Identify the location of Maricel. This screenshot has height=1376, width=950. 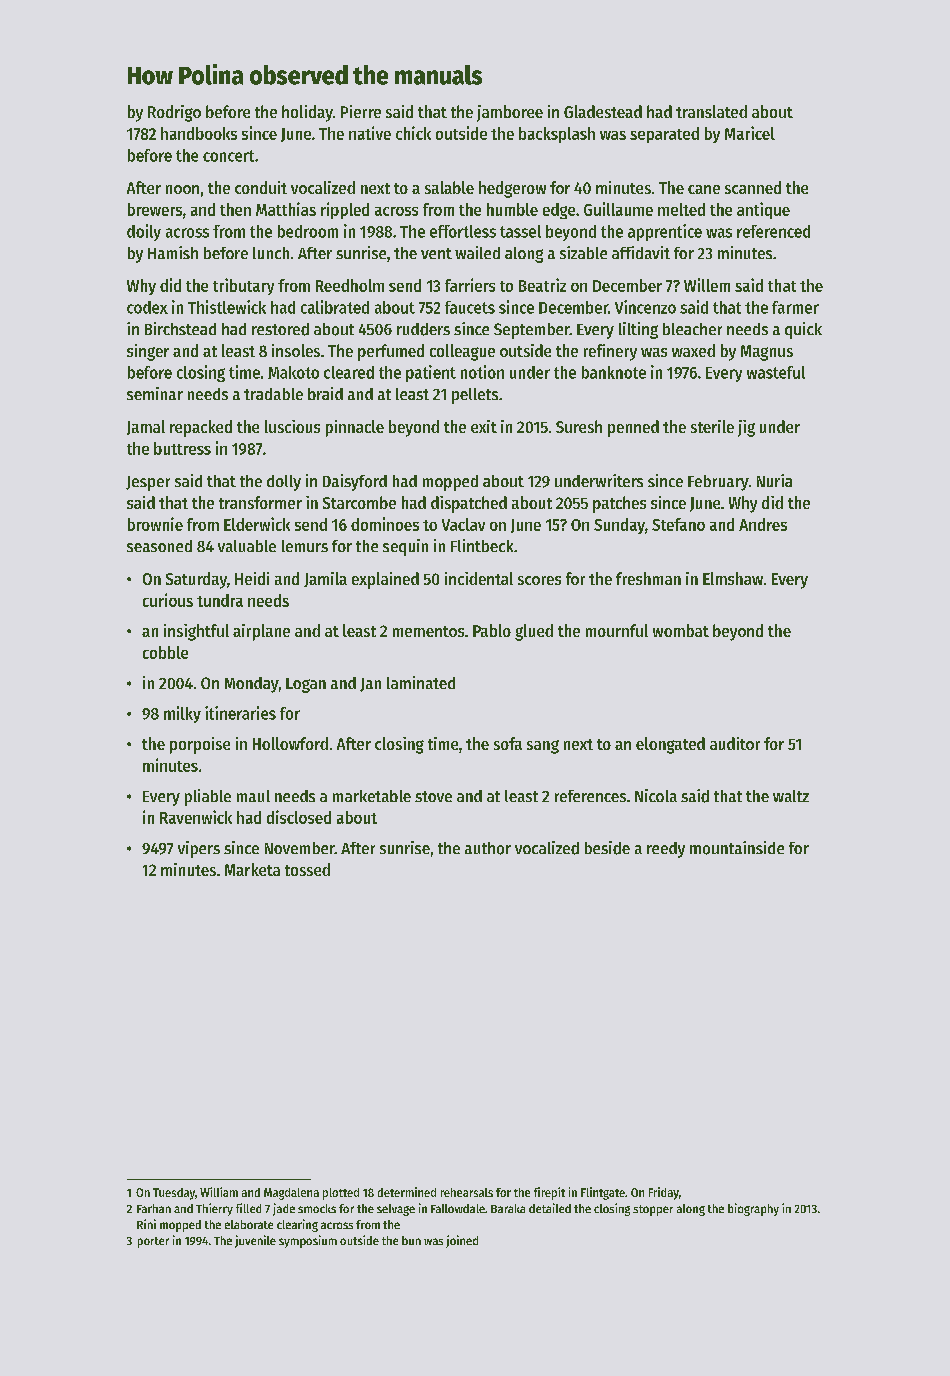
(750, 133).
